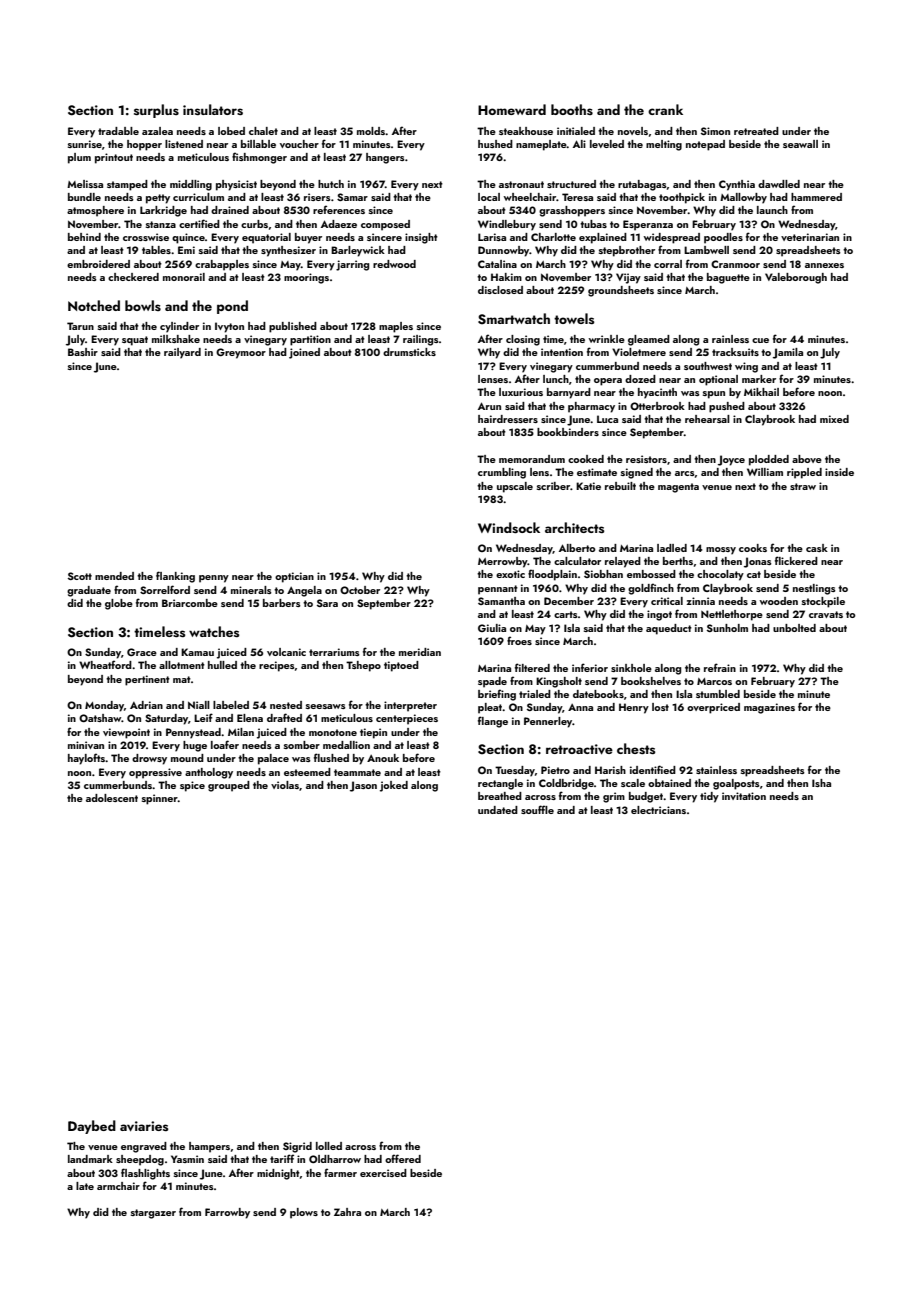  What do you see at coordinates (144, 1126) in the document?
I see `aviaries` at bounding box center [144, 1126].
